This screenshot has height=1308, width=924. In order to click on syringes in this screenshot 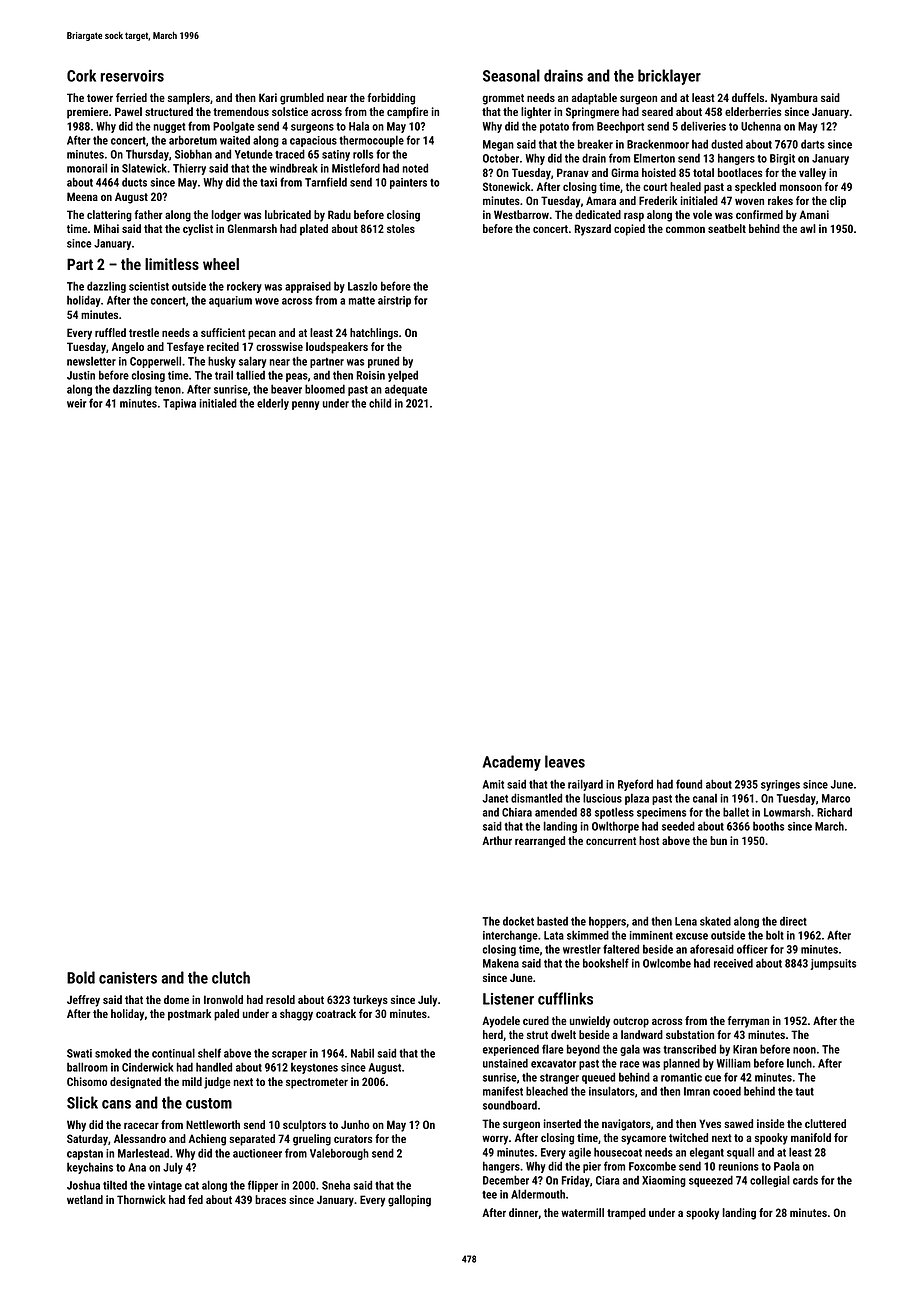, I will do `click(780, 785)`.
